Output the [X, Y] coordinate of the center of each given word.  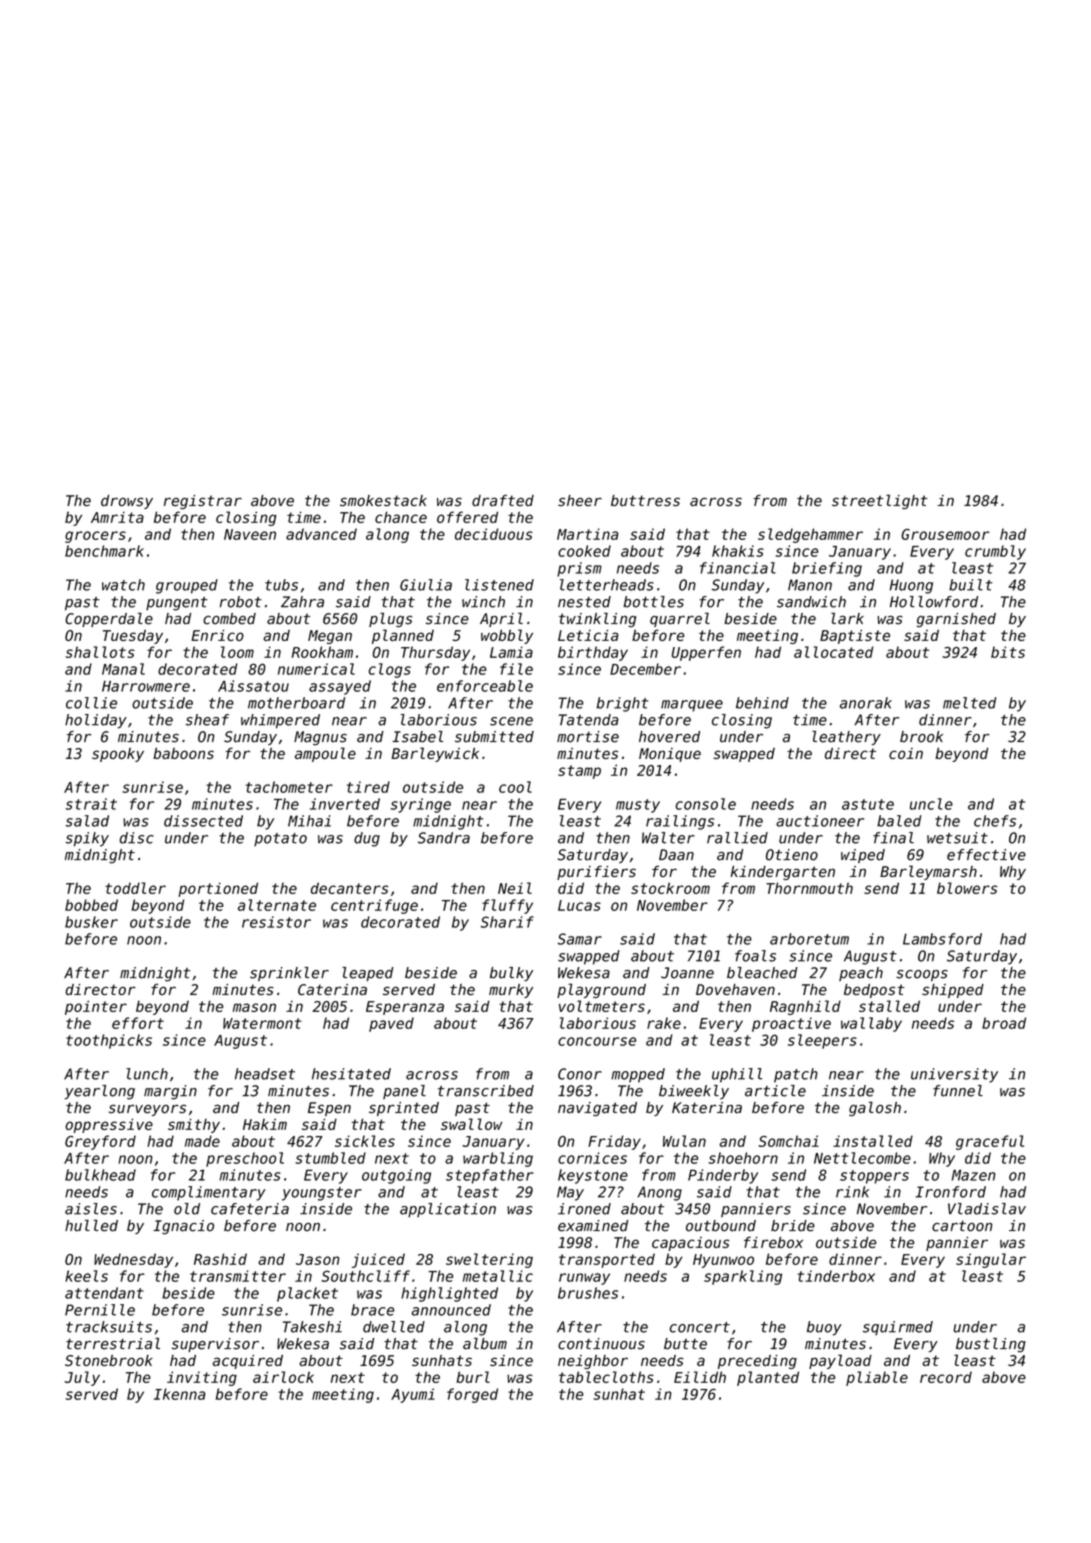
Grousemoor [945, 534]
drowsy [127, 502]
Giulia [426, 585]
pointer [96, 1007]
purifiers [596, 873]
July [82, 1378]
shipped [953, 991]
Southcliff [365, 1276]
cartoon [962, 1226]
